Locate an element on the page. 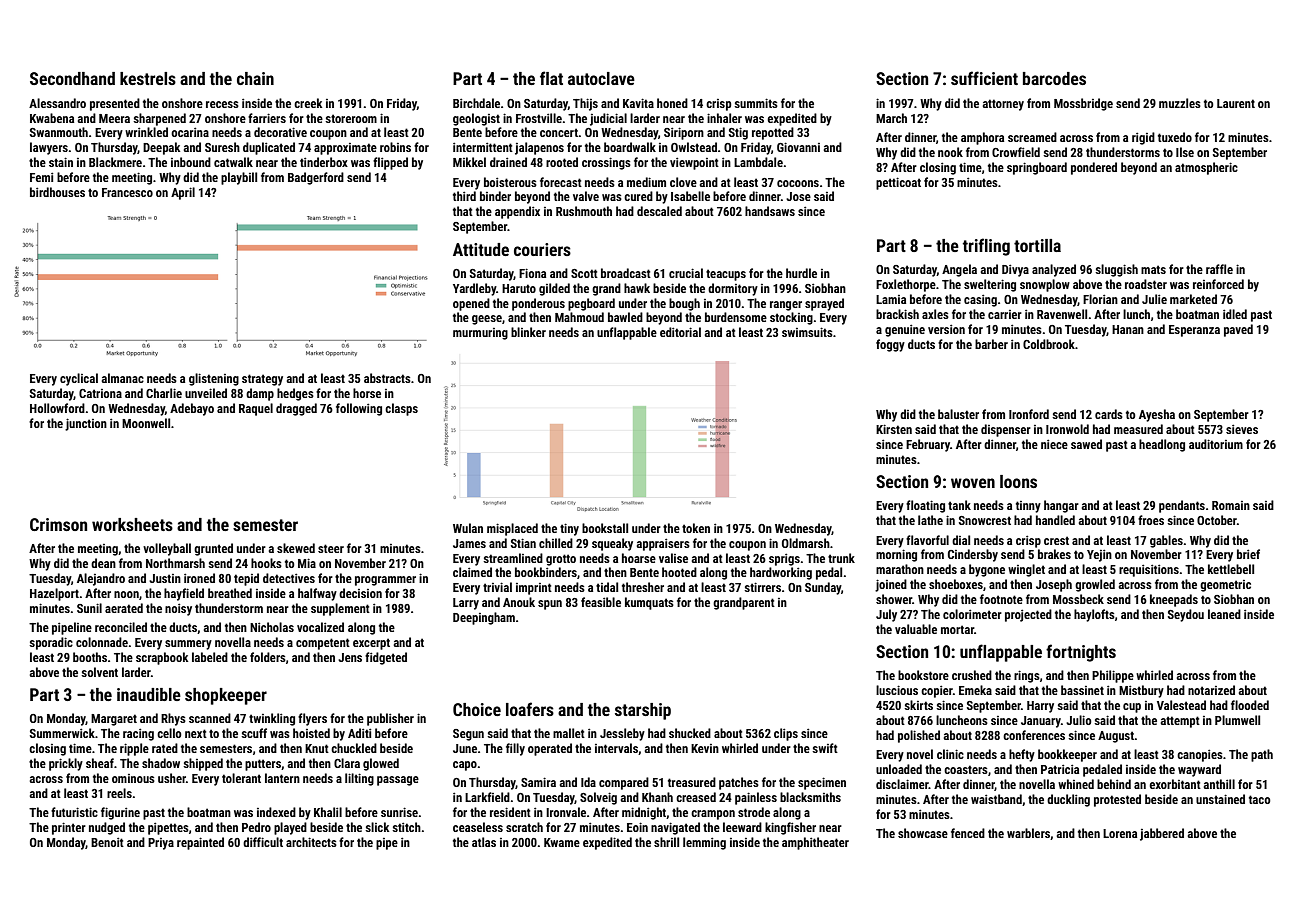 Image resolution: width=1308 pixels, height=924 pixels. autoclave is located at coordinates (601, 78).
